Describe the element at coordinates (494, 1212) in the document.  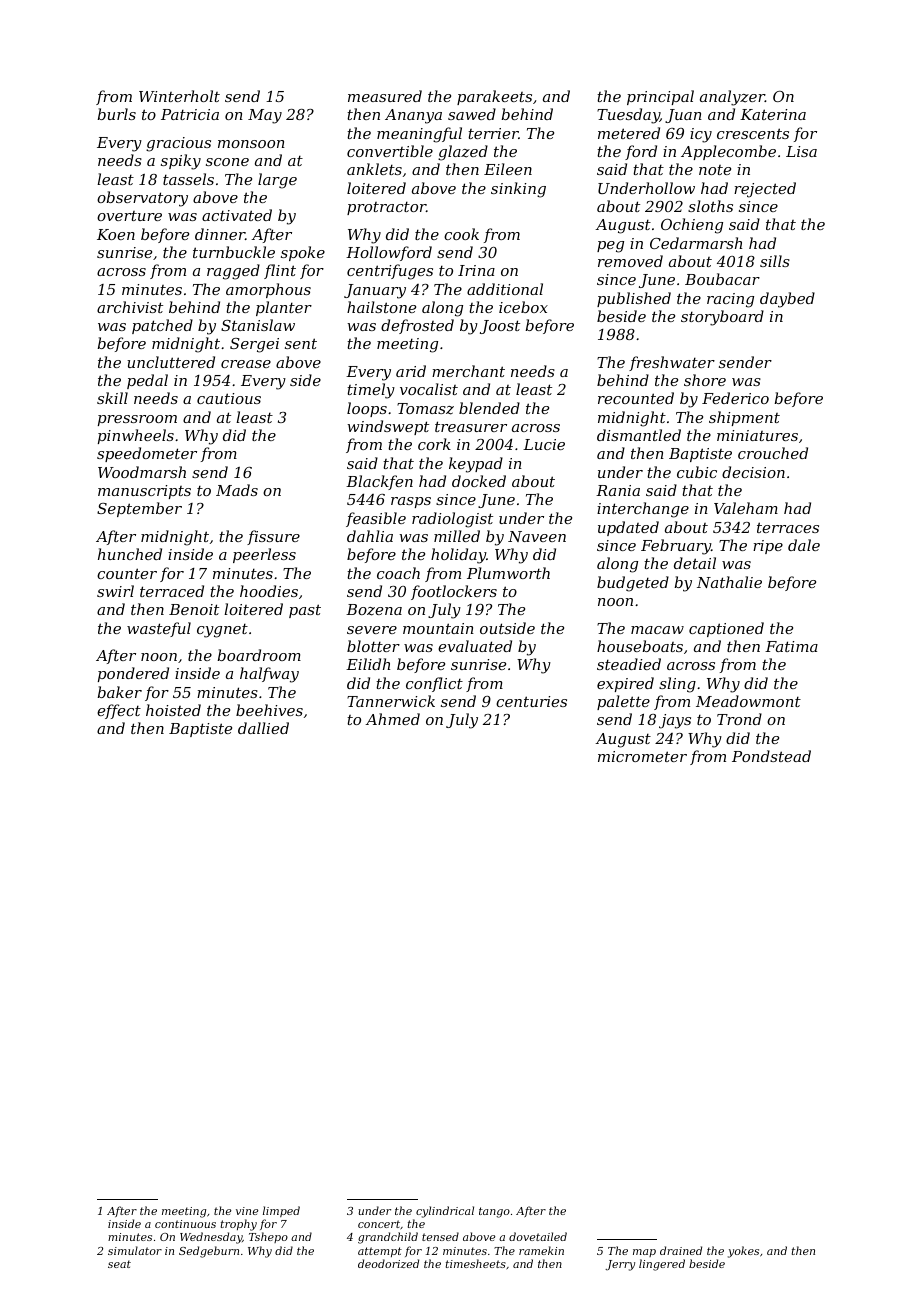
I see `tango` at that location.
